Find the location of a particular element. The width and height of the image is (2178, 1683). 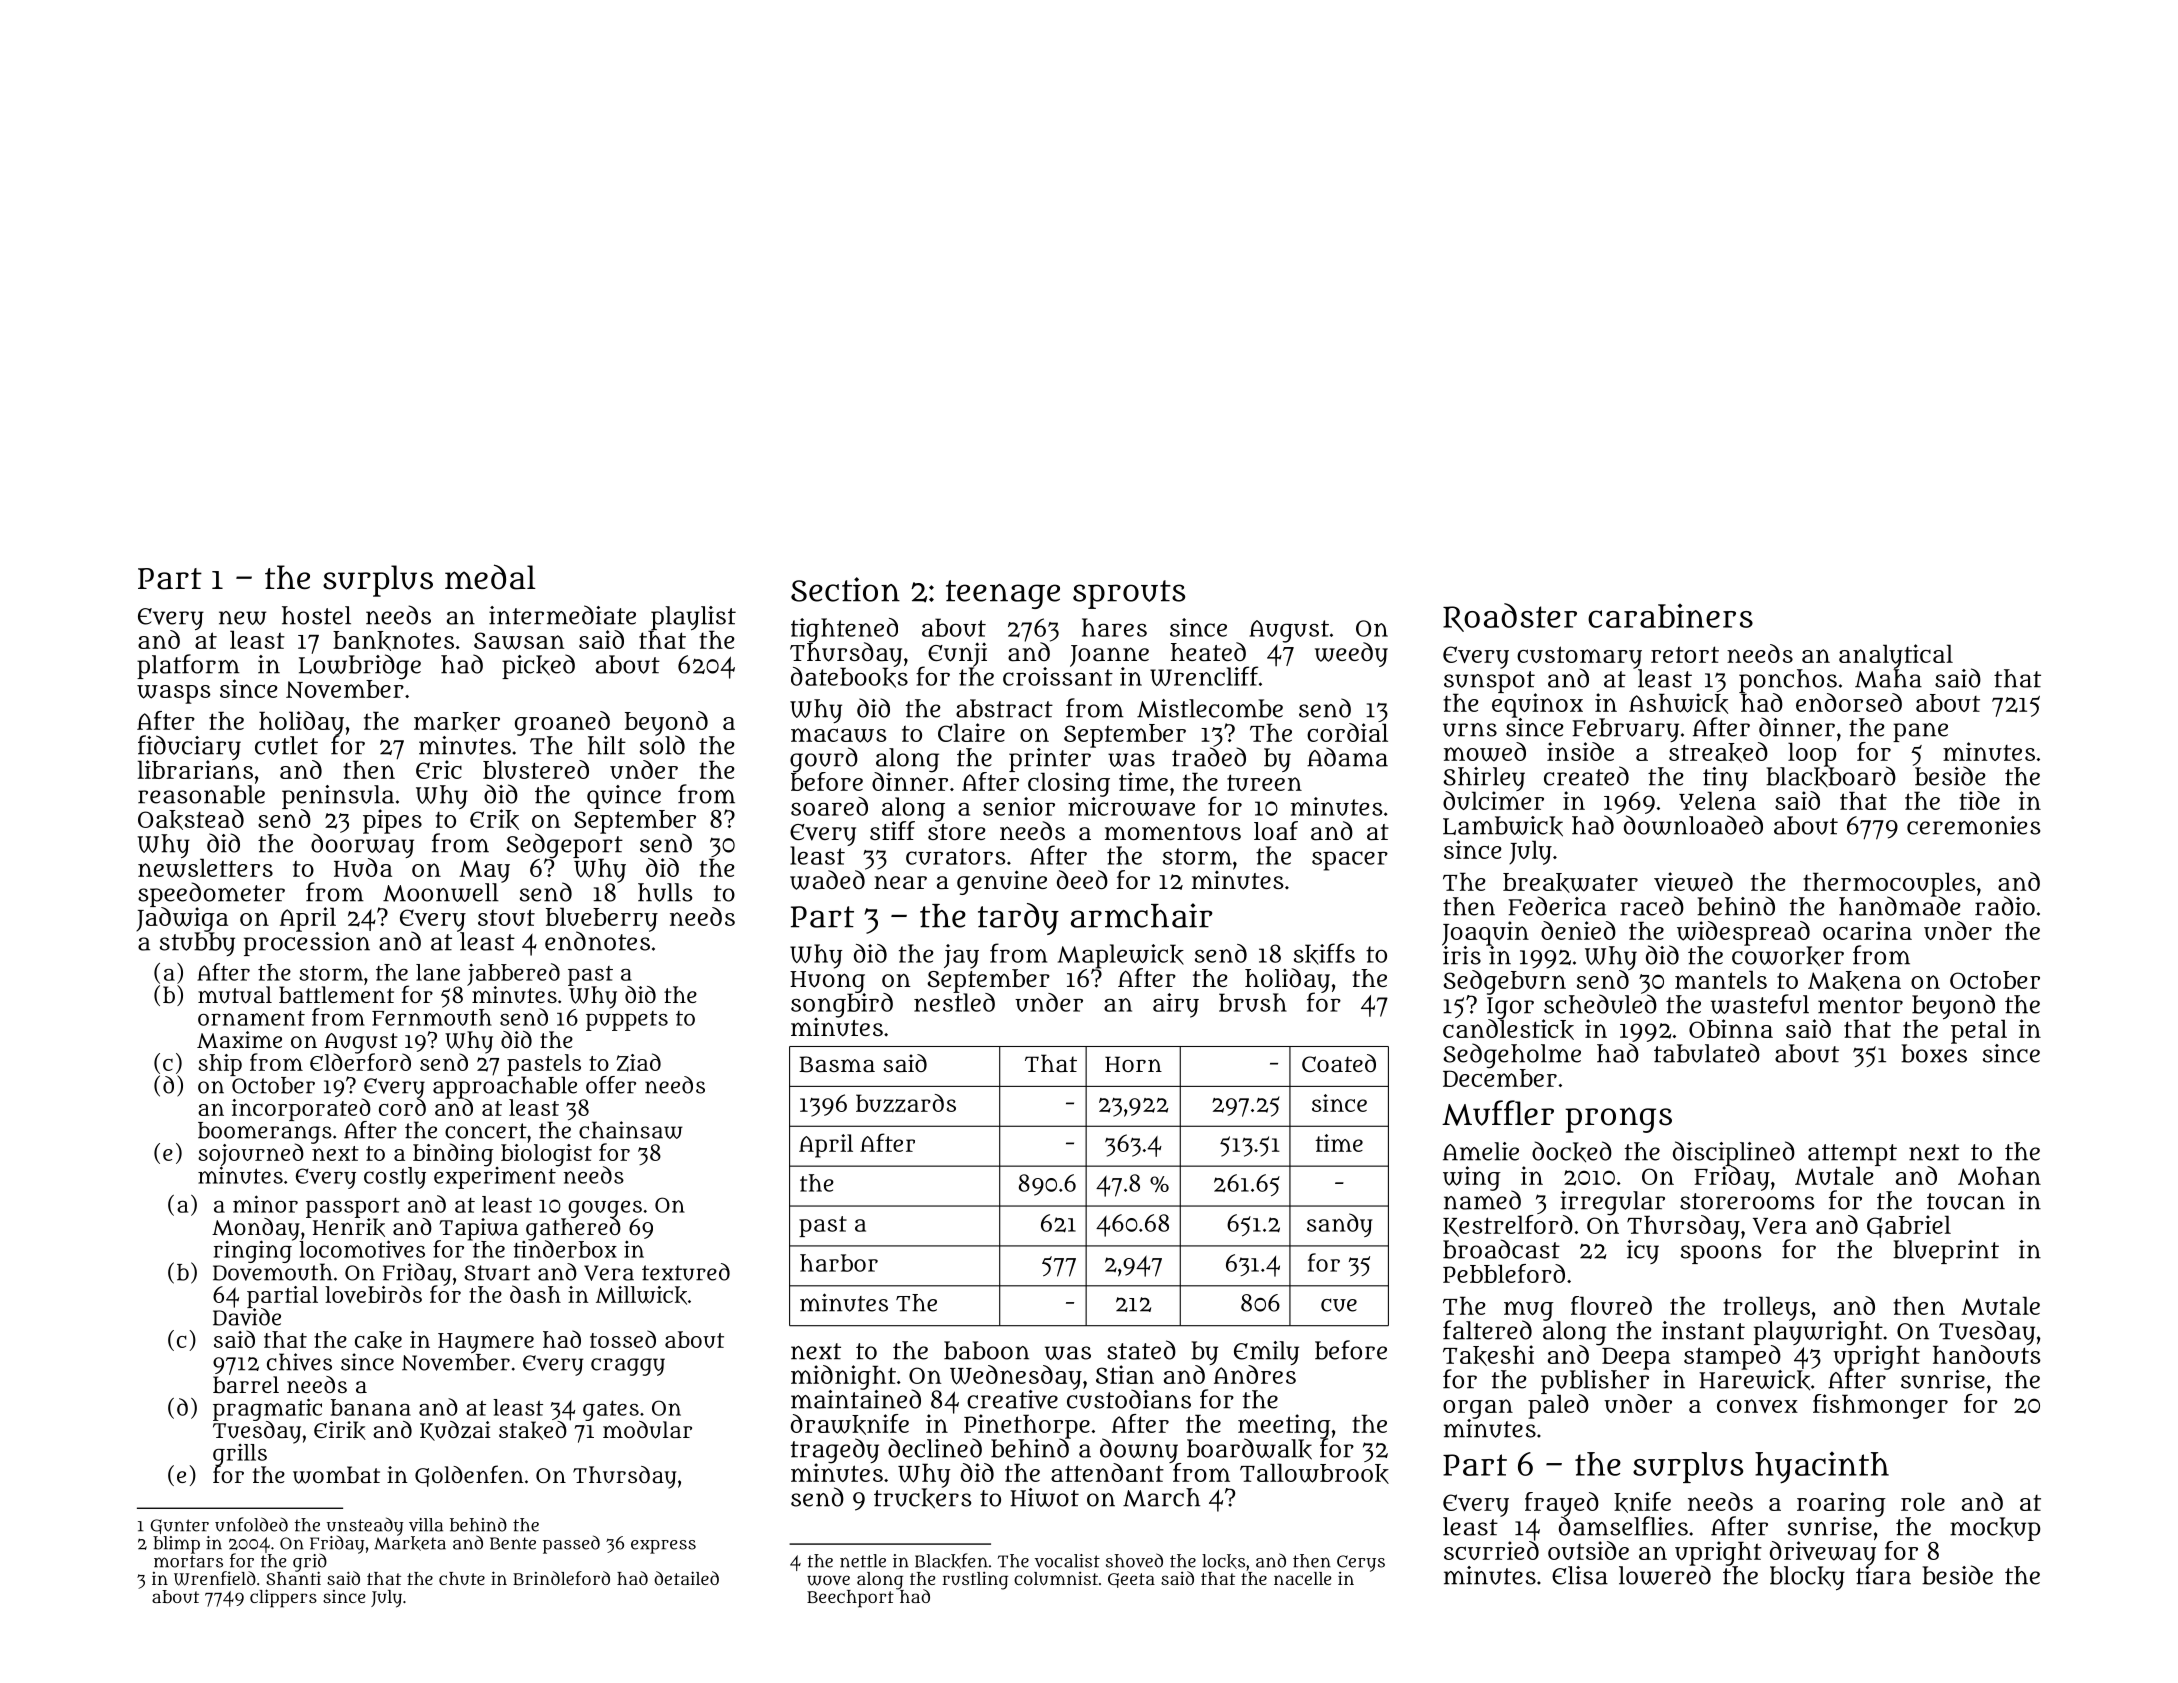

Goldenfen is located at coordinates (469, 1476).
